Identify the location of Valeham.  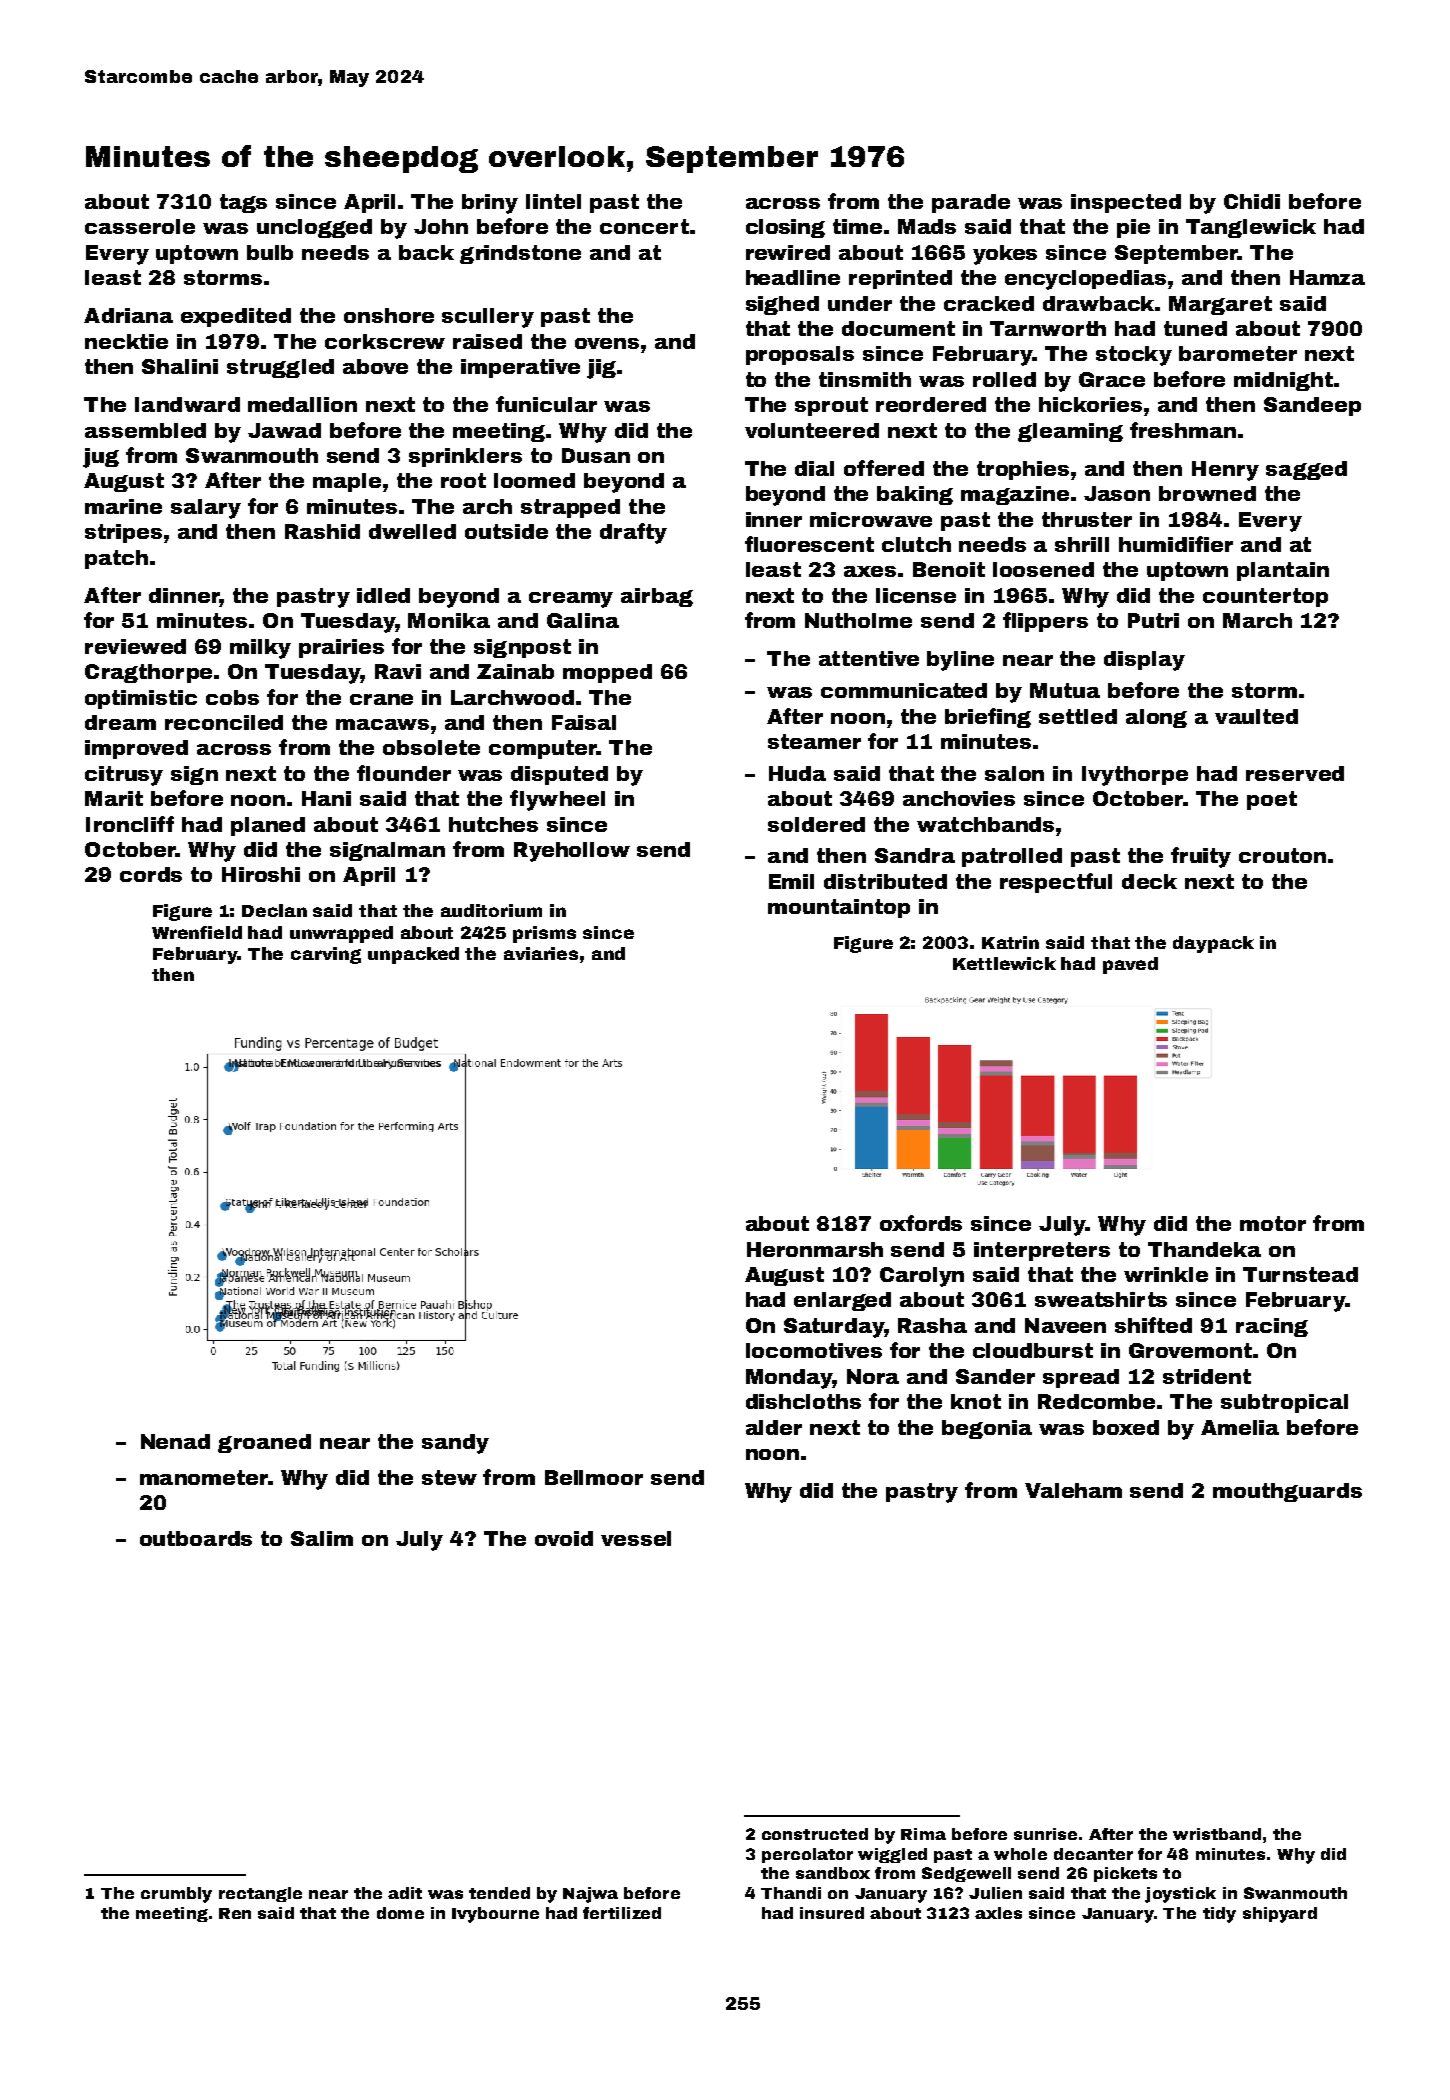
(1073, 1490).
